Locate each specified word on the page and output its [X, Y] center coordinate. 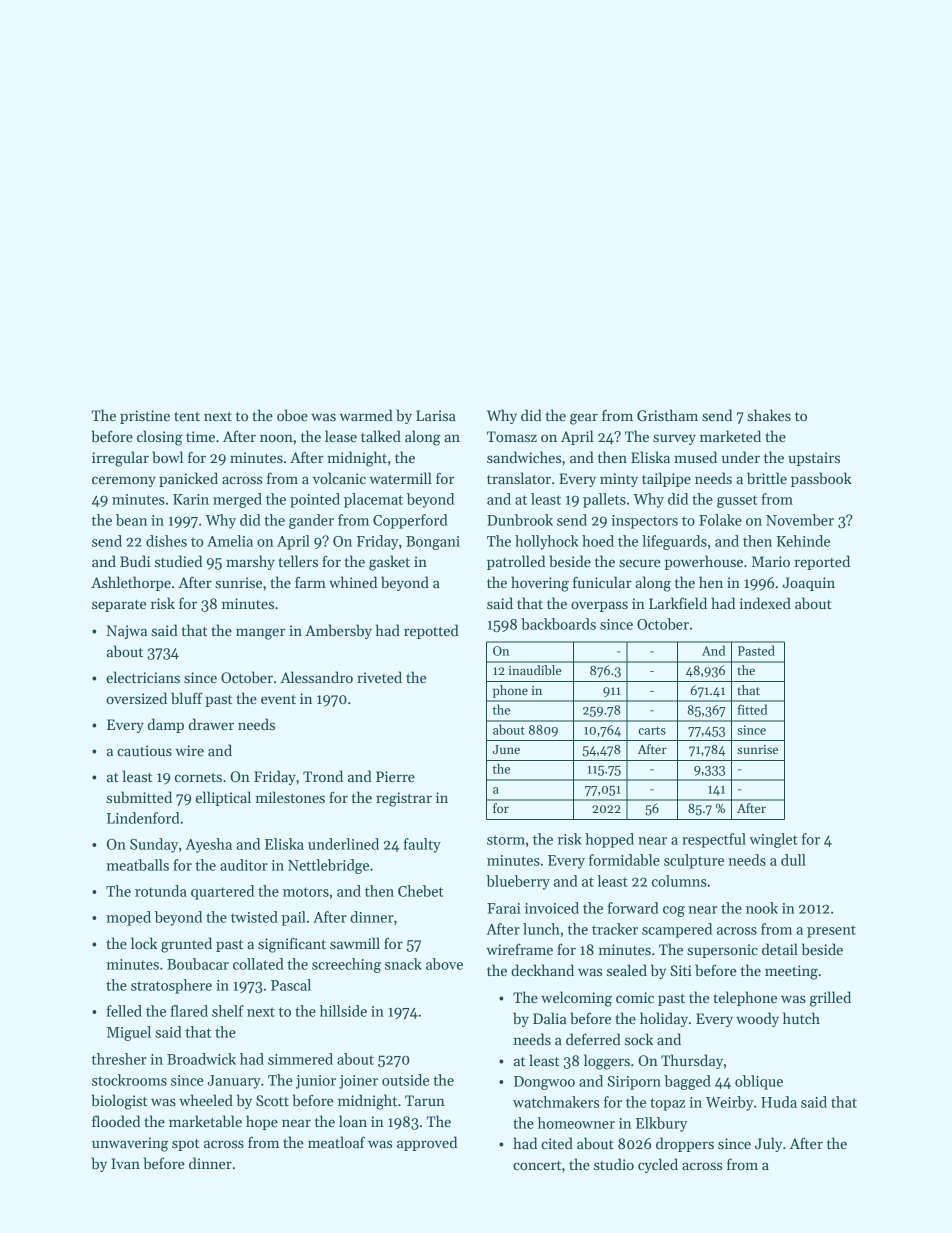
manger [260, 634]
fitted [752, 709]
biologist [120, 1102]
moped [128, 918]
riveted [379, 677]
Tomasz [512, 436]
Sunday [154, 845]
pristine [145, 417]
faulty [422, 845]
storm [506, 840]
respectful [714, 840]
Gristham [667, 415]
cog [674, 911]
